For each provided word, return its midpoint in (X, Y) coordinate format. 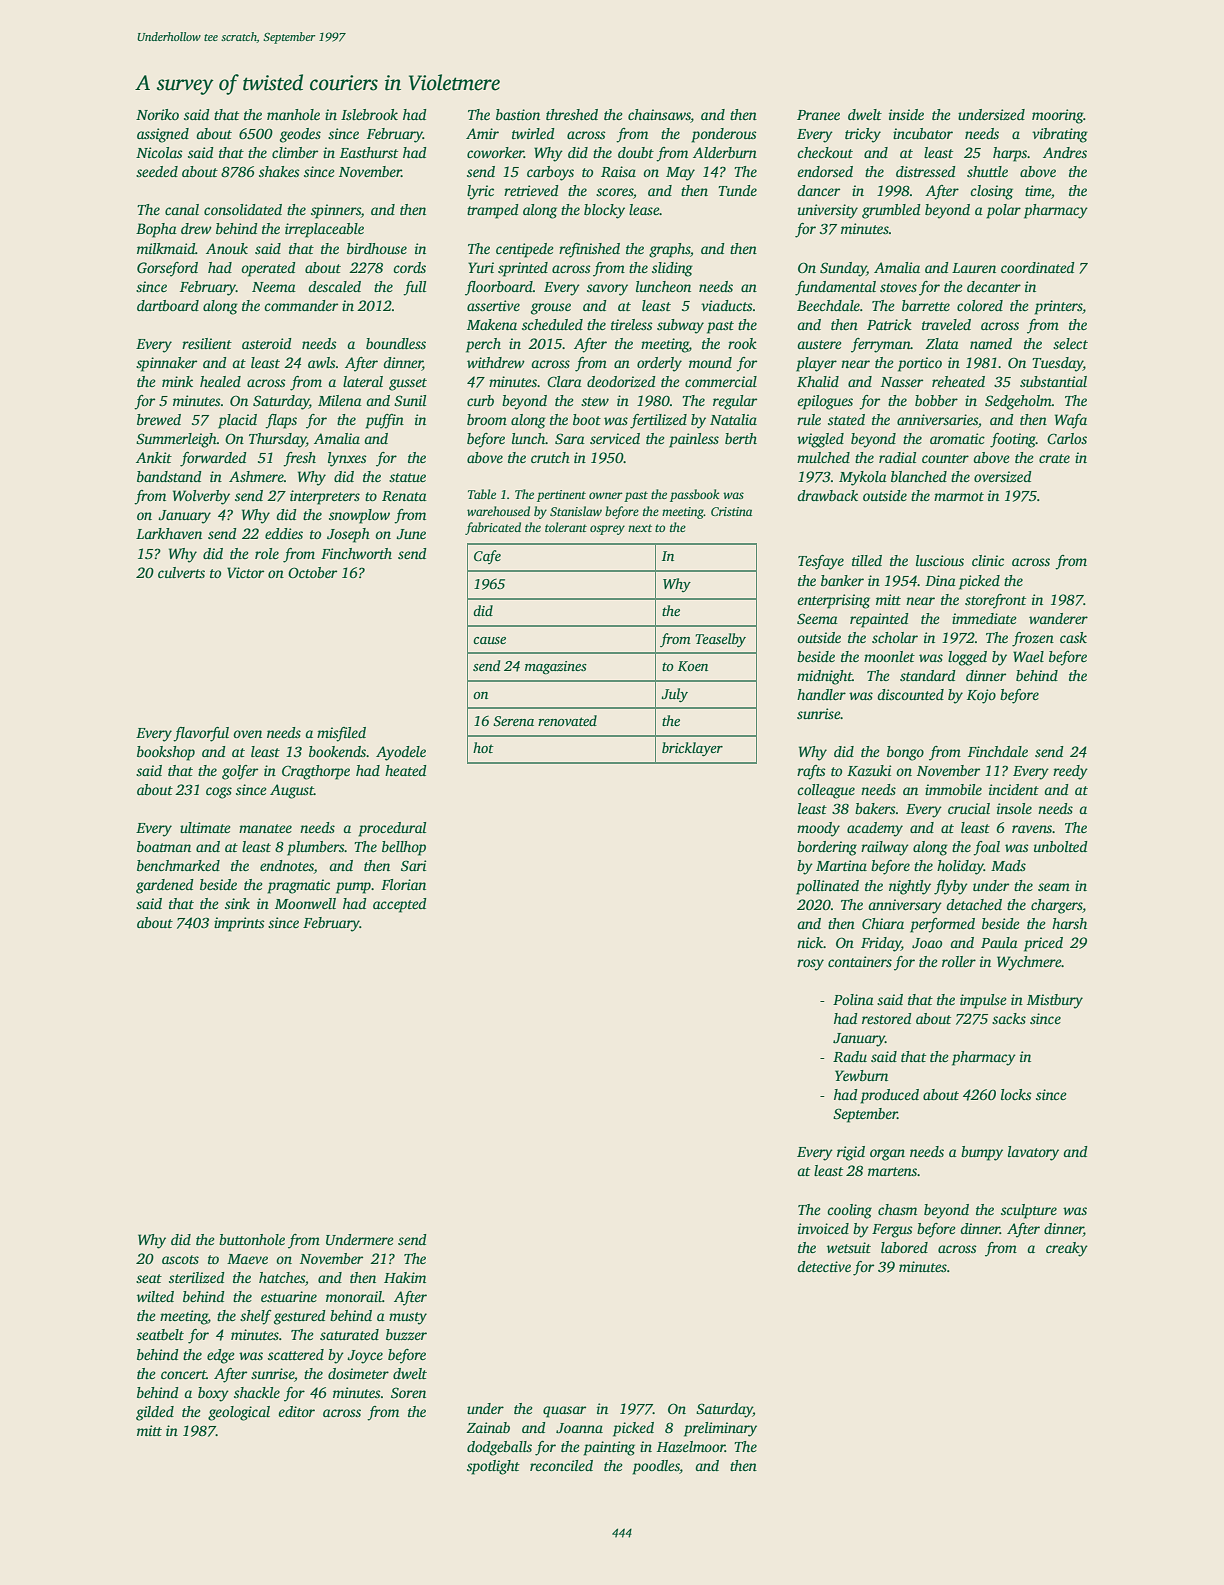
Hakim (405, 1277)
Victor (245, 572)
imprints (239, 924)
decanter (994, 286)
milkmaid (166, 248)
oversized (1003, 476)
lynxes (347, 459)
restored (887, 1018)
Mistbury (1055, 1001)
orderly (659, 364)
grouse (551, 309)
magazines (556, 668)
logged (967, 658)
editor (296, 1411)
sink (237, 903)
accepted (400, 905)
